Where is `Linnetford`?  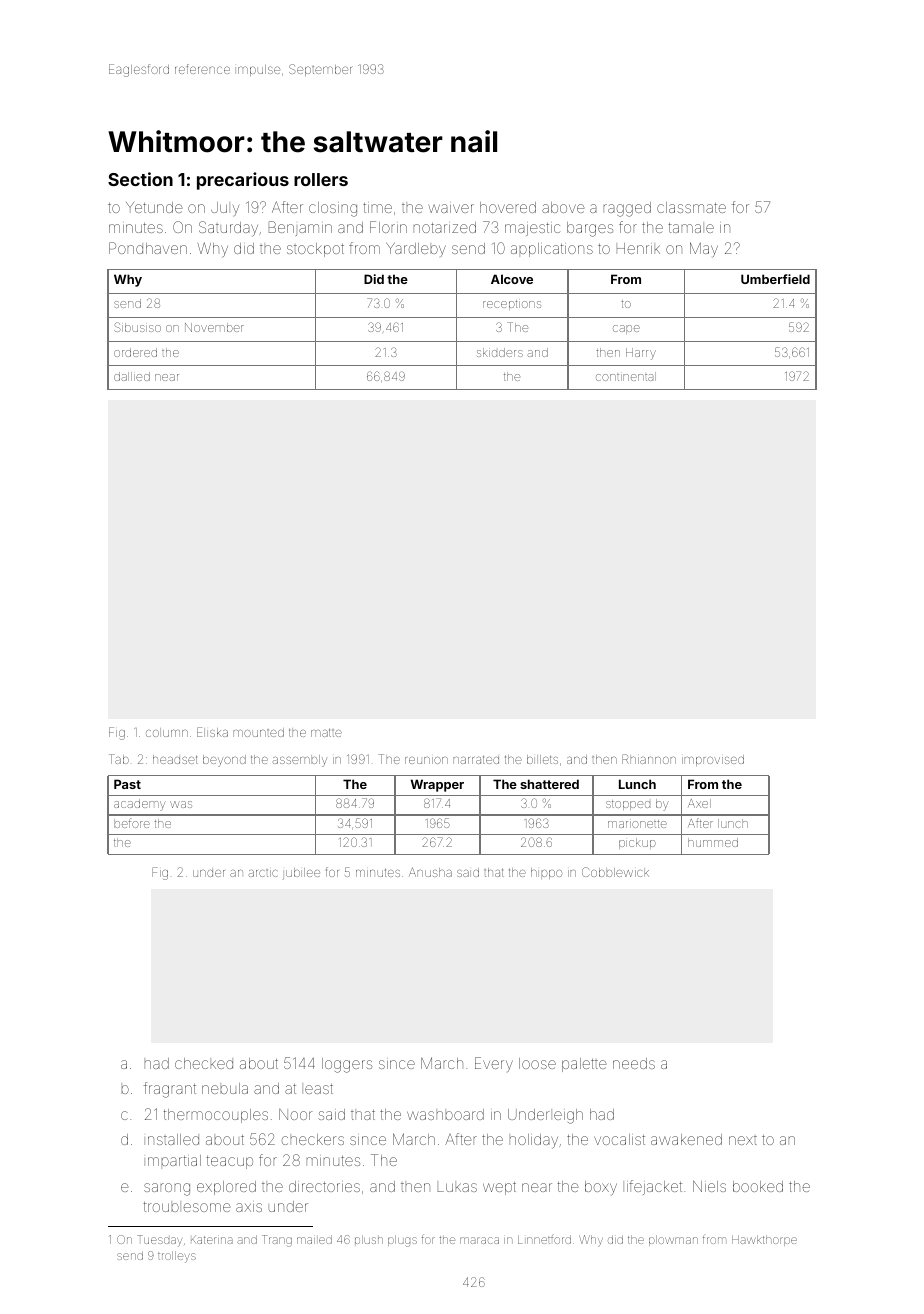
Linnetford is located at coordinates (544, 1239).
